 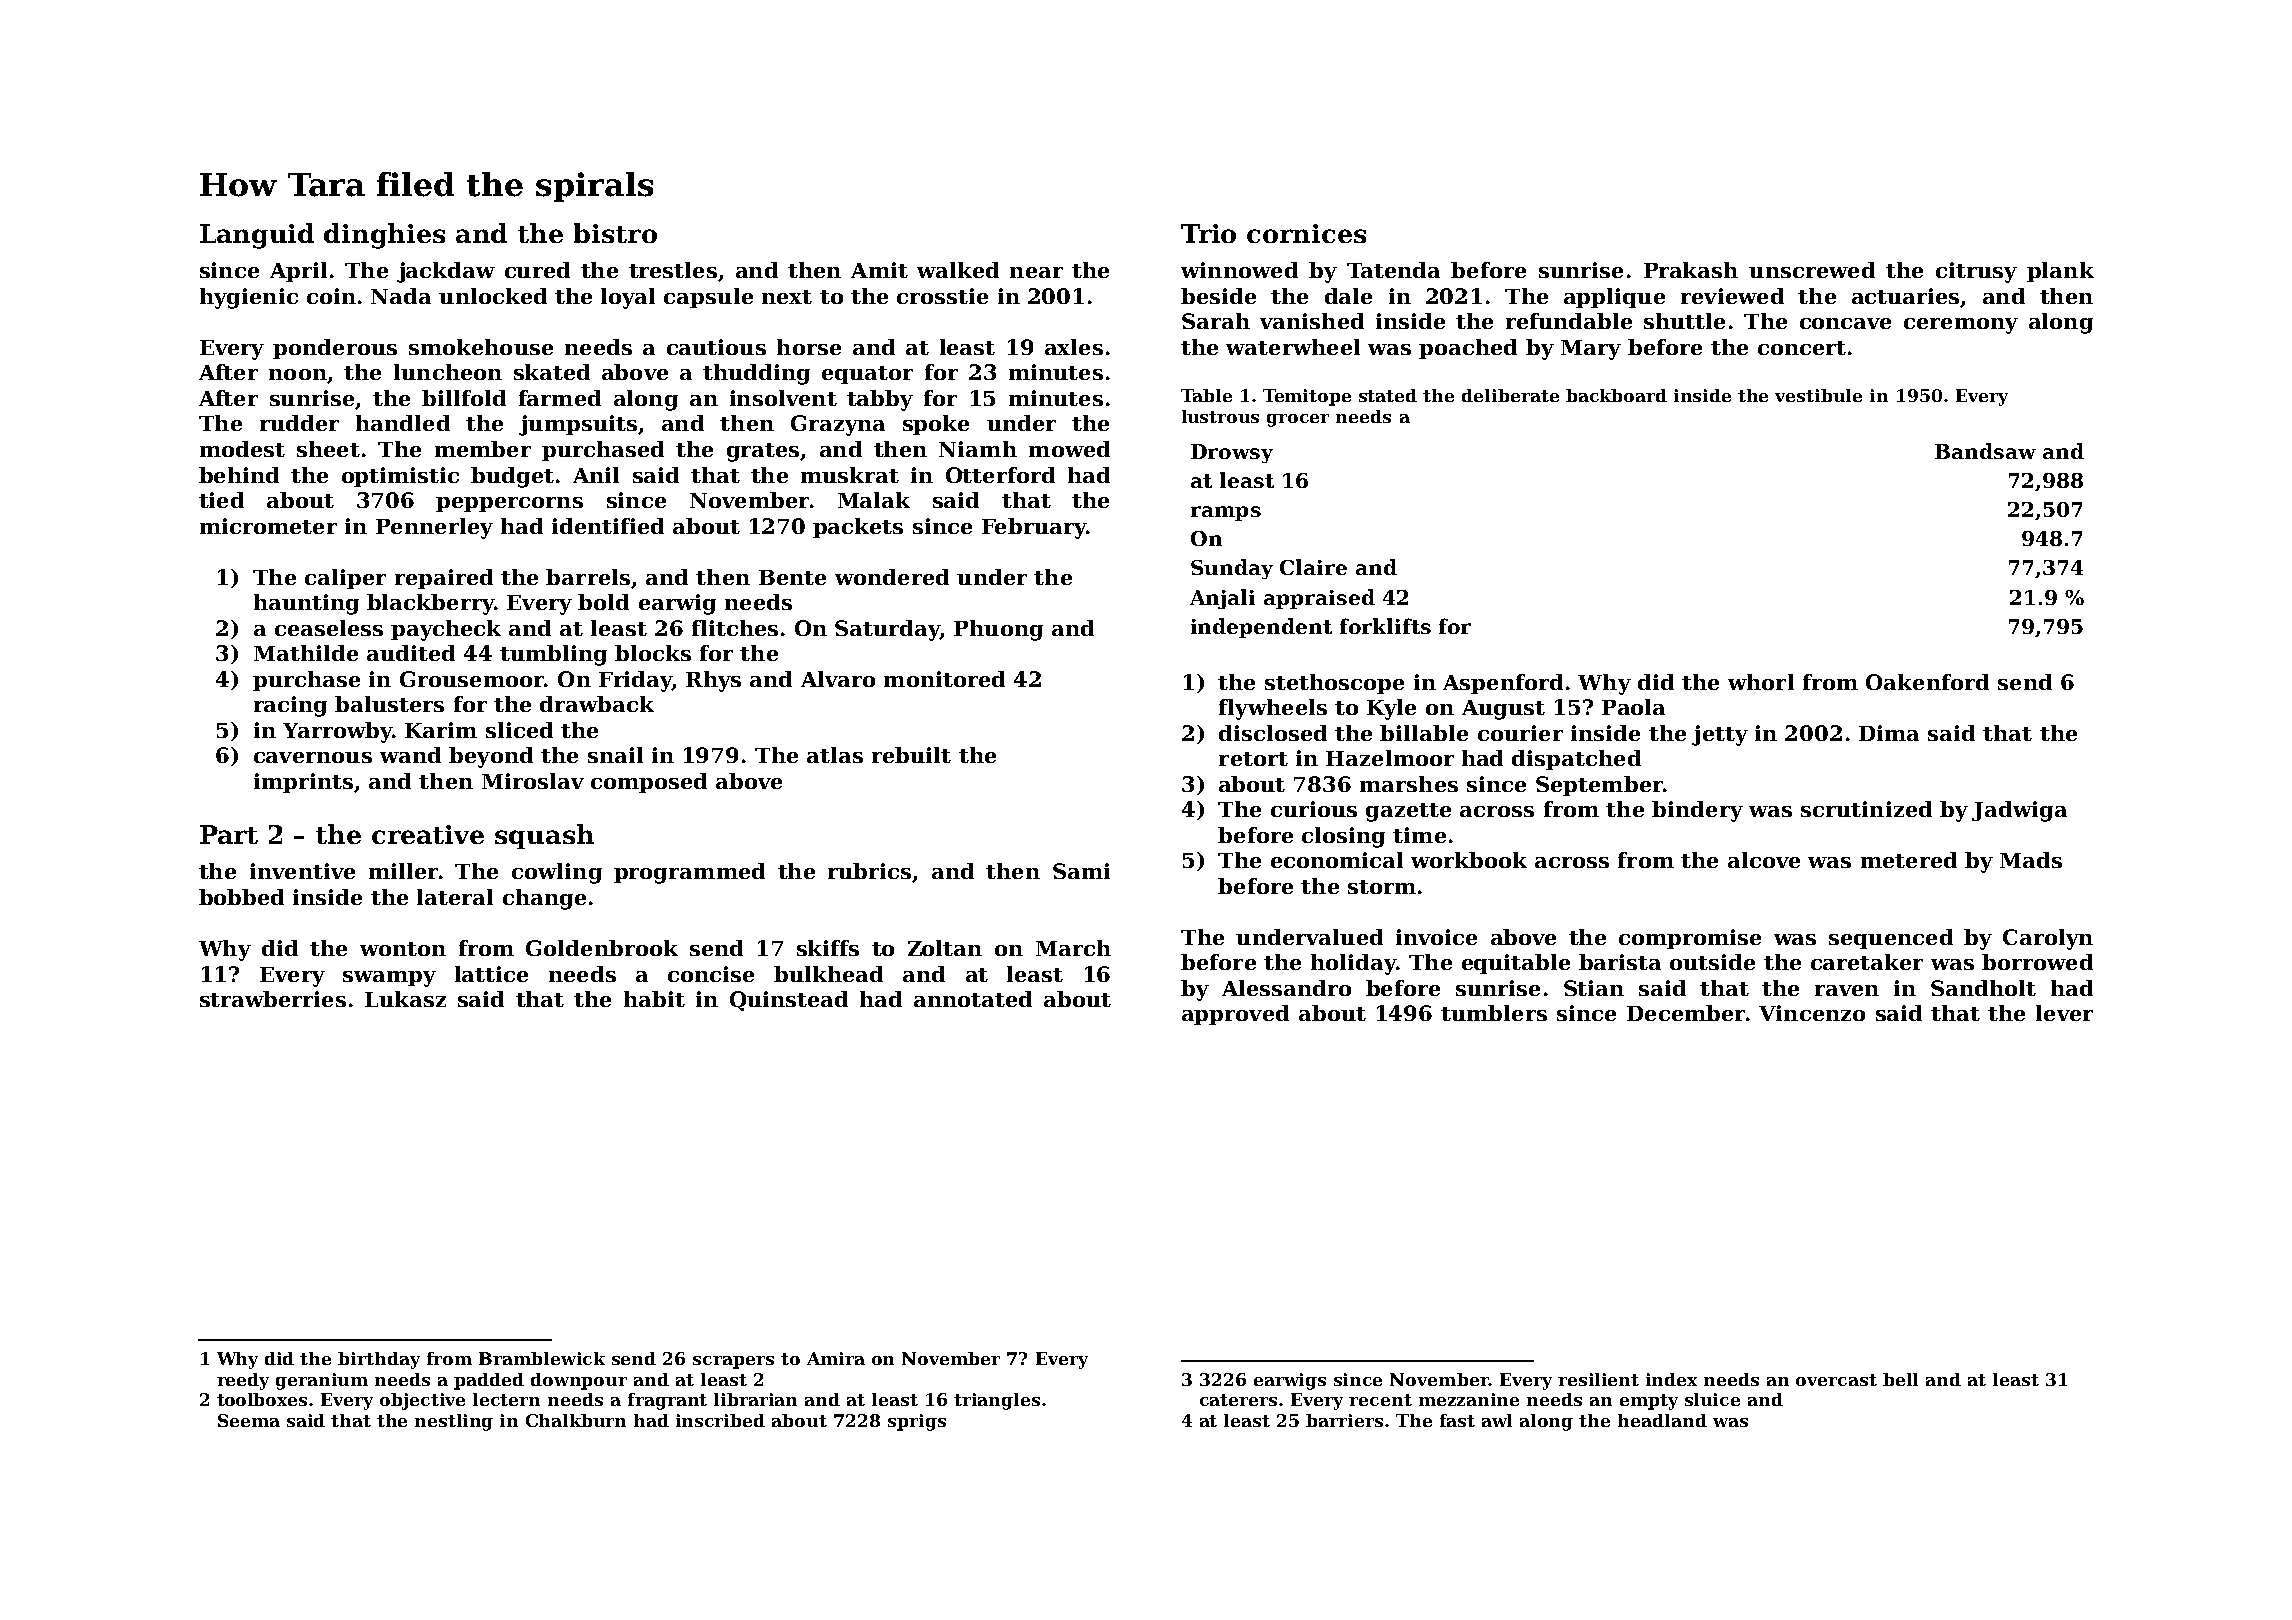 What do you see at coordinates (836, 1358) in the page?
I see `Amira` at bounding box center [836, 1358].
